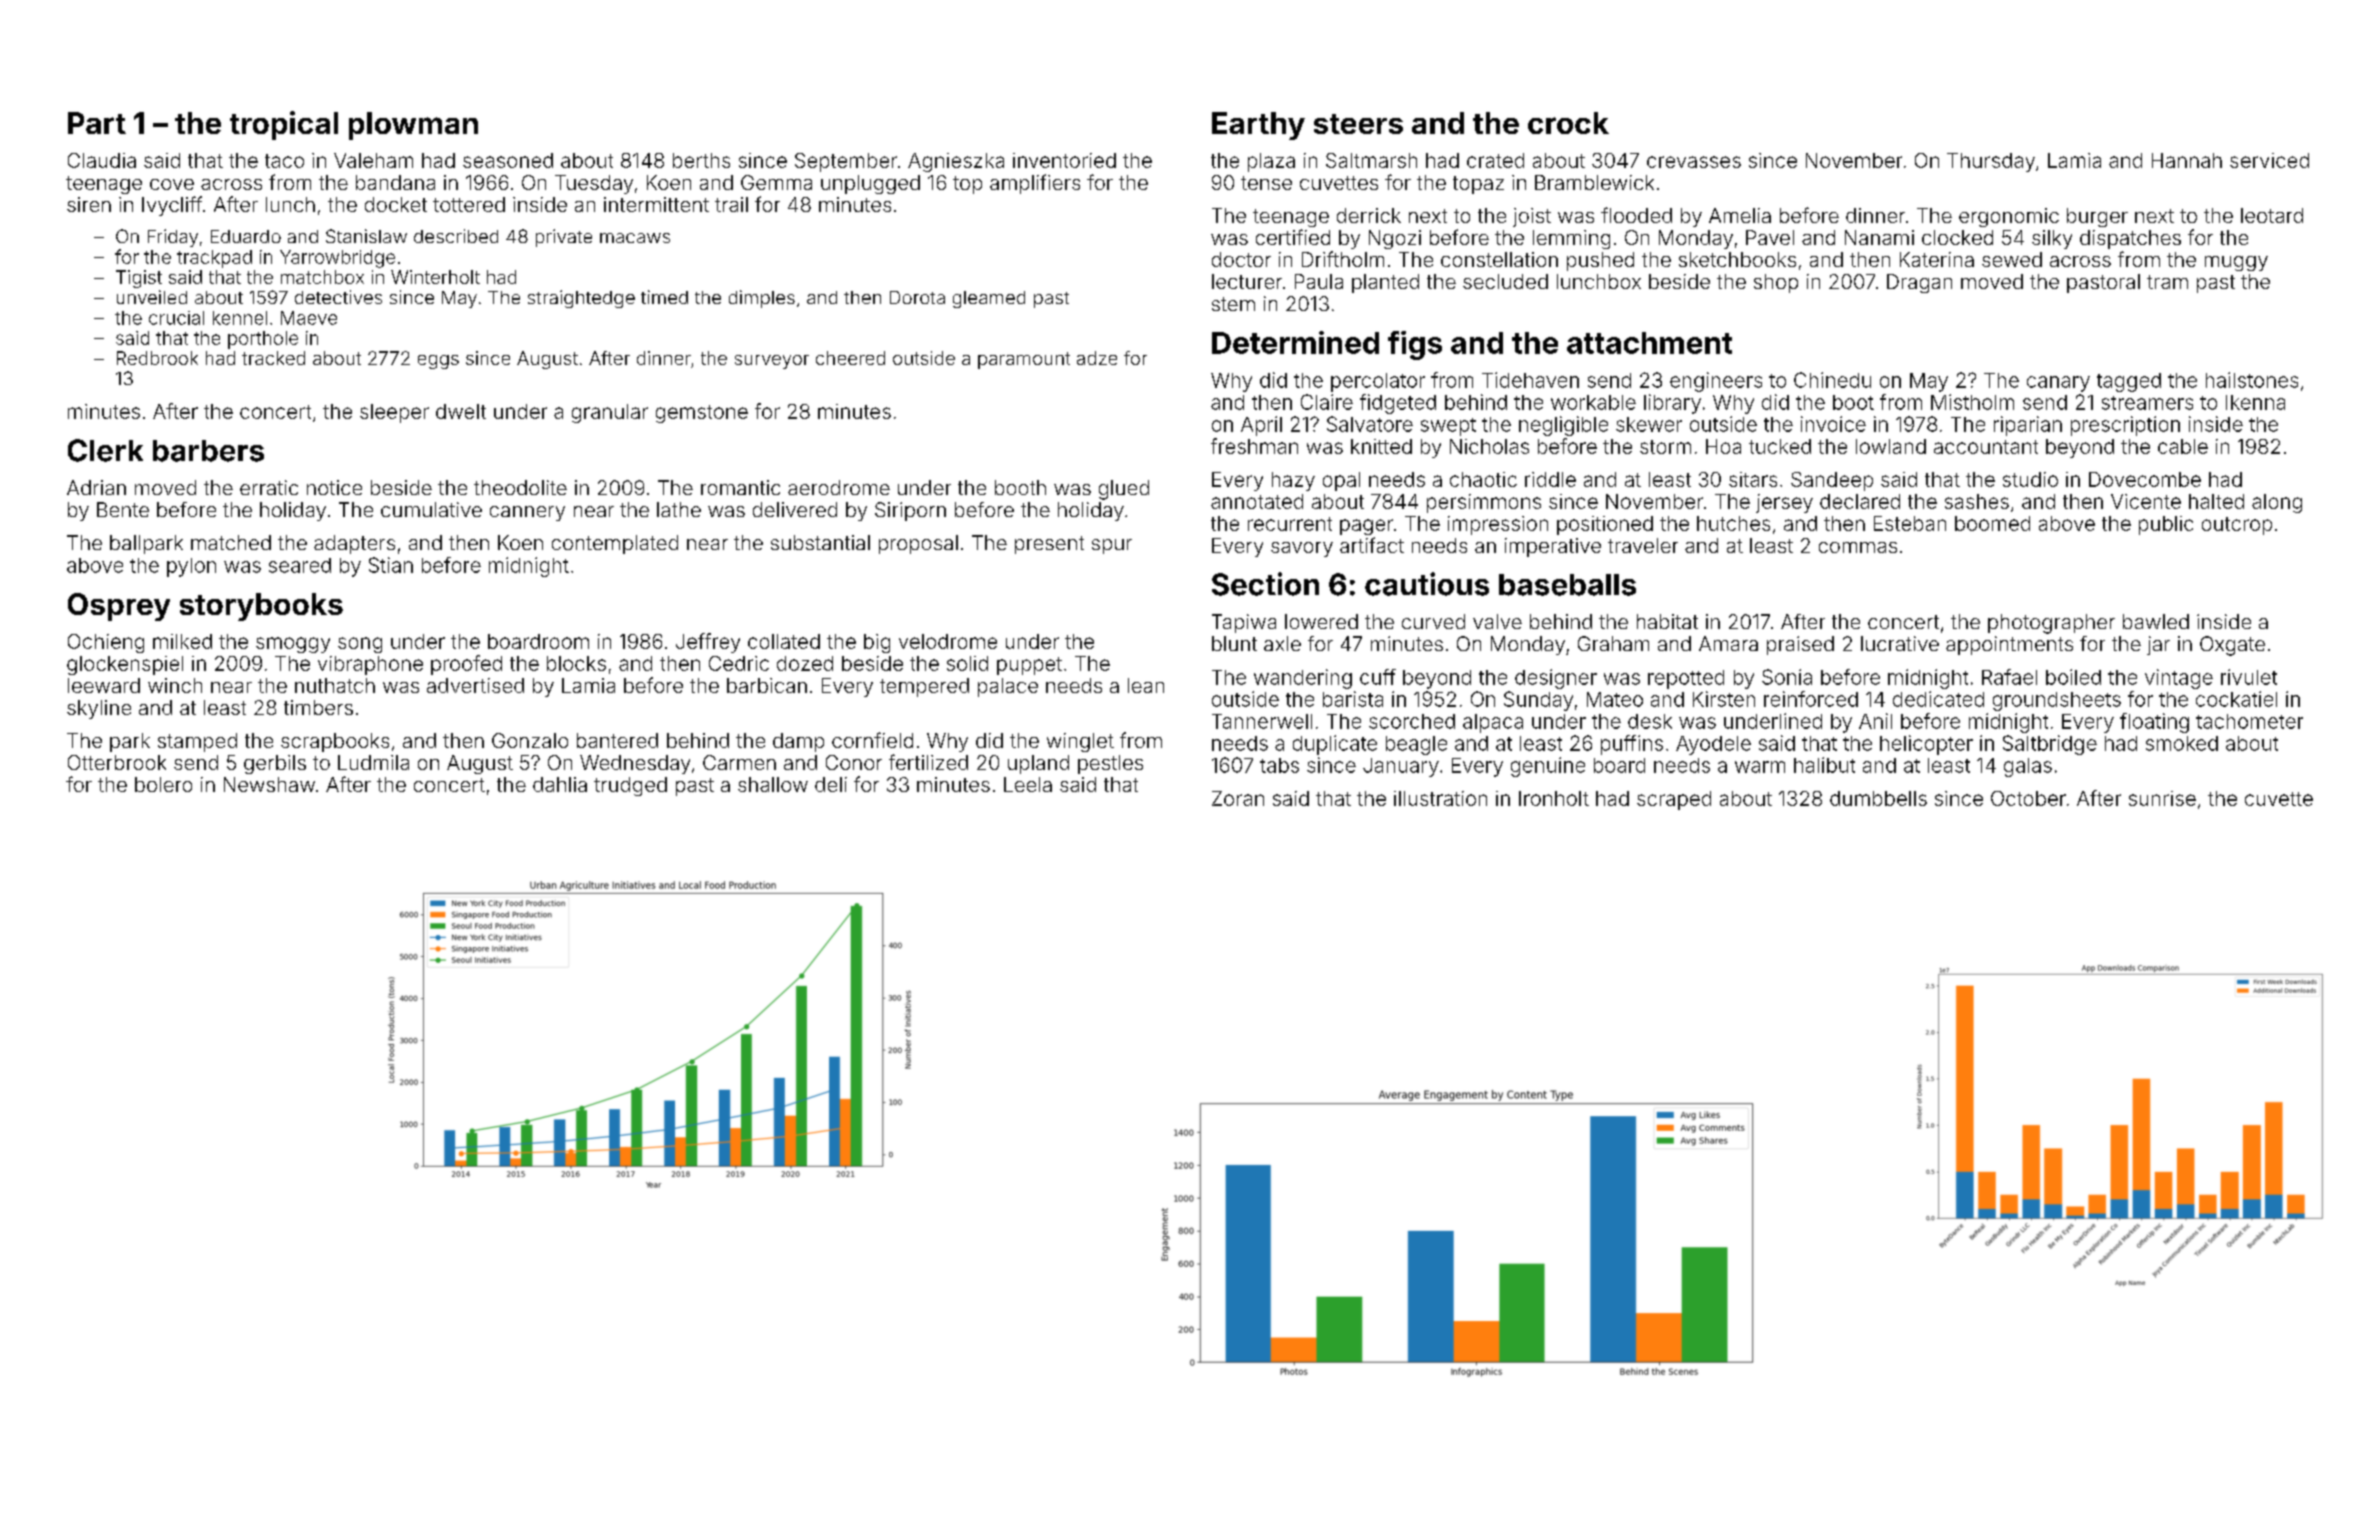 The width and height of the page is (2380, 1540). Describe the element at coordinates (231, 542) in the page. I see `matched` at that location.
